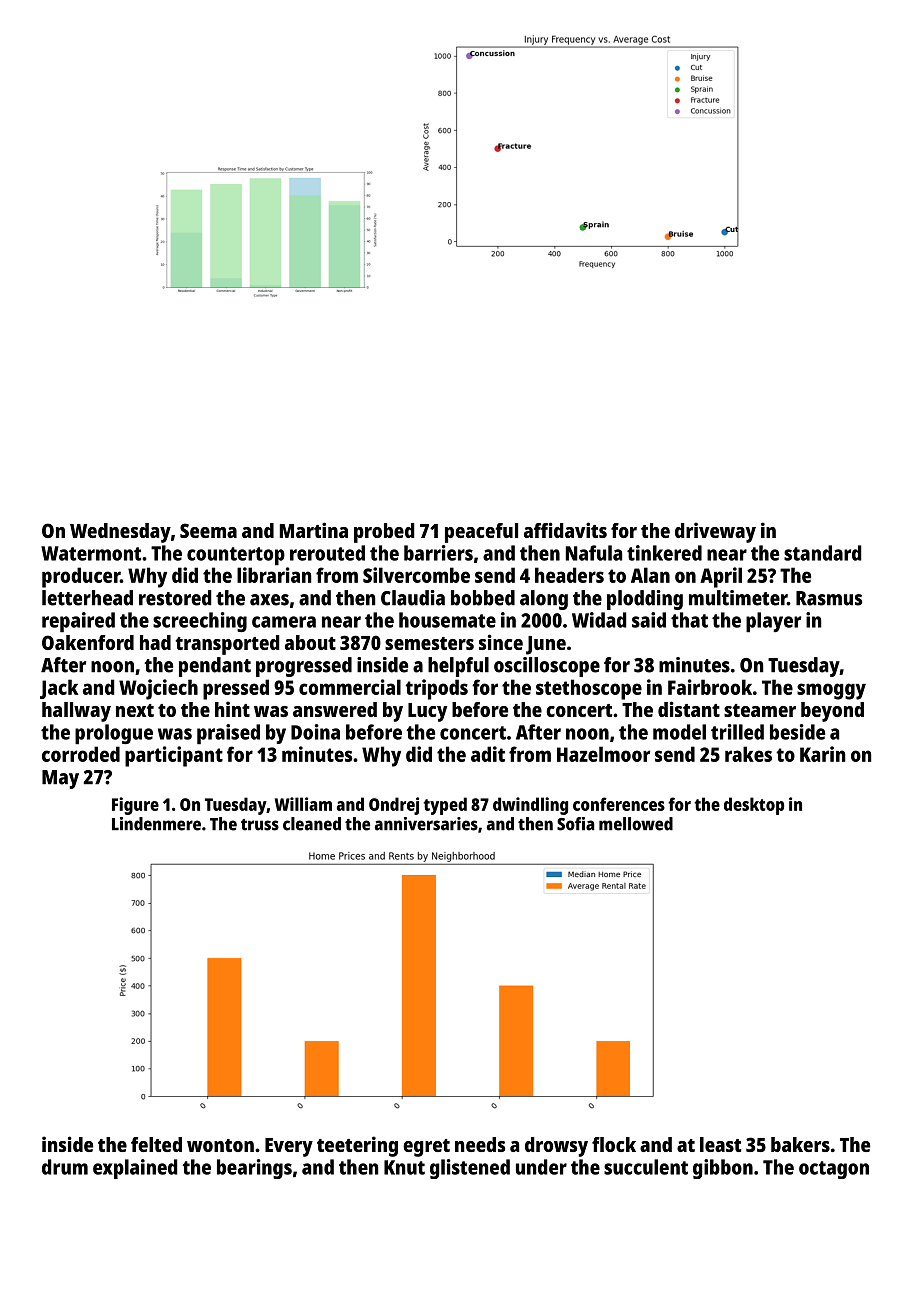 This page has height=1308, width=924. What do you see at coordinates (480, 1144) in the page?
I see `needs` at bounding box center [480, 1144].
